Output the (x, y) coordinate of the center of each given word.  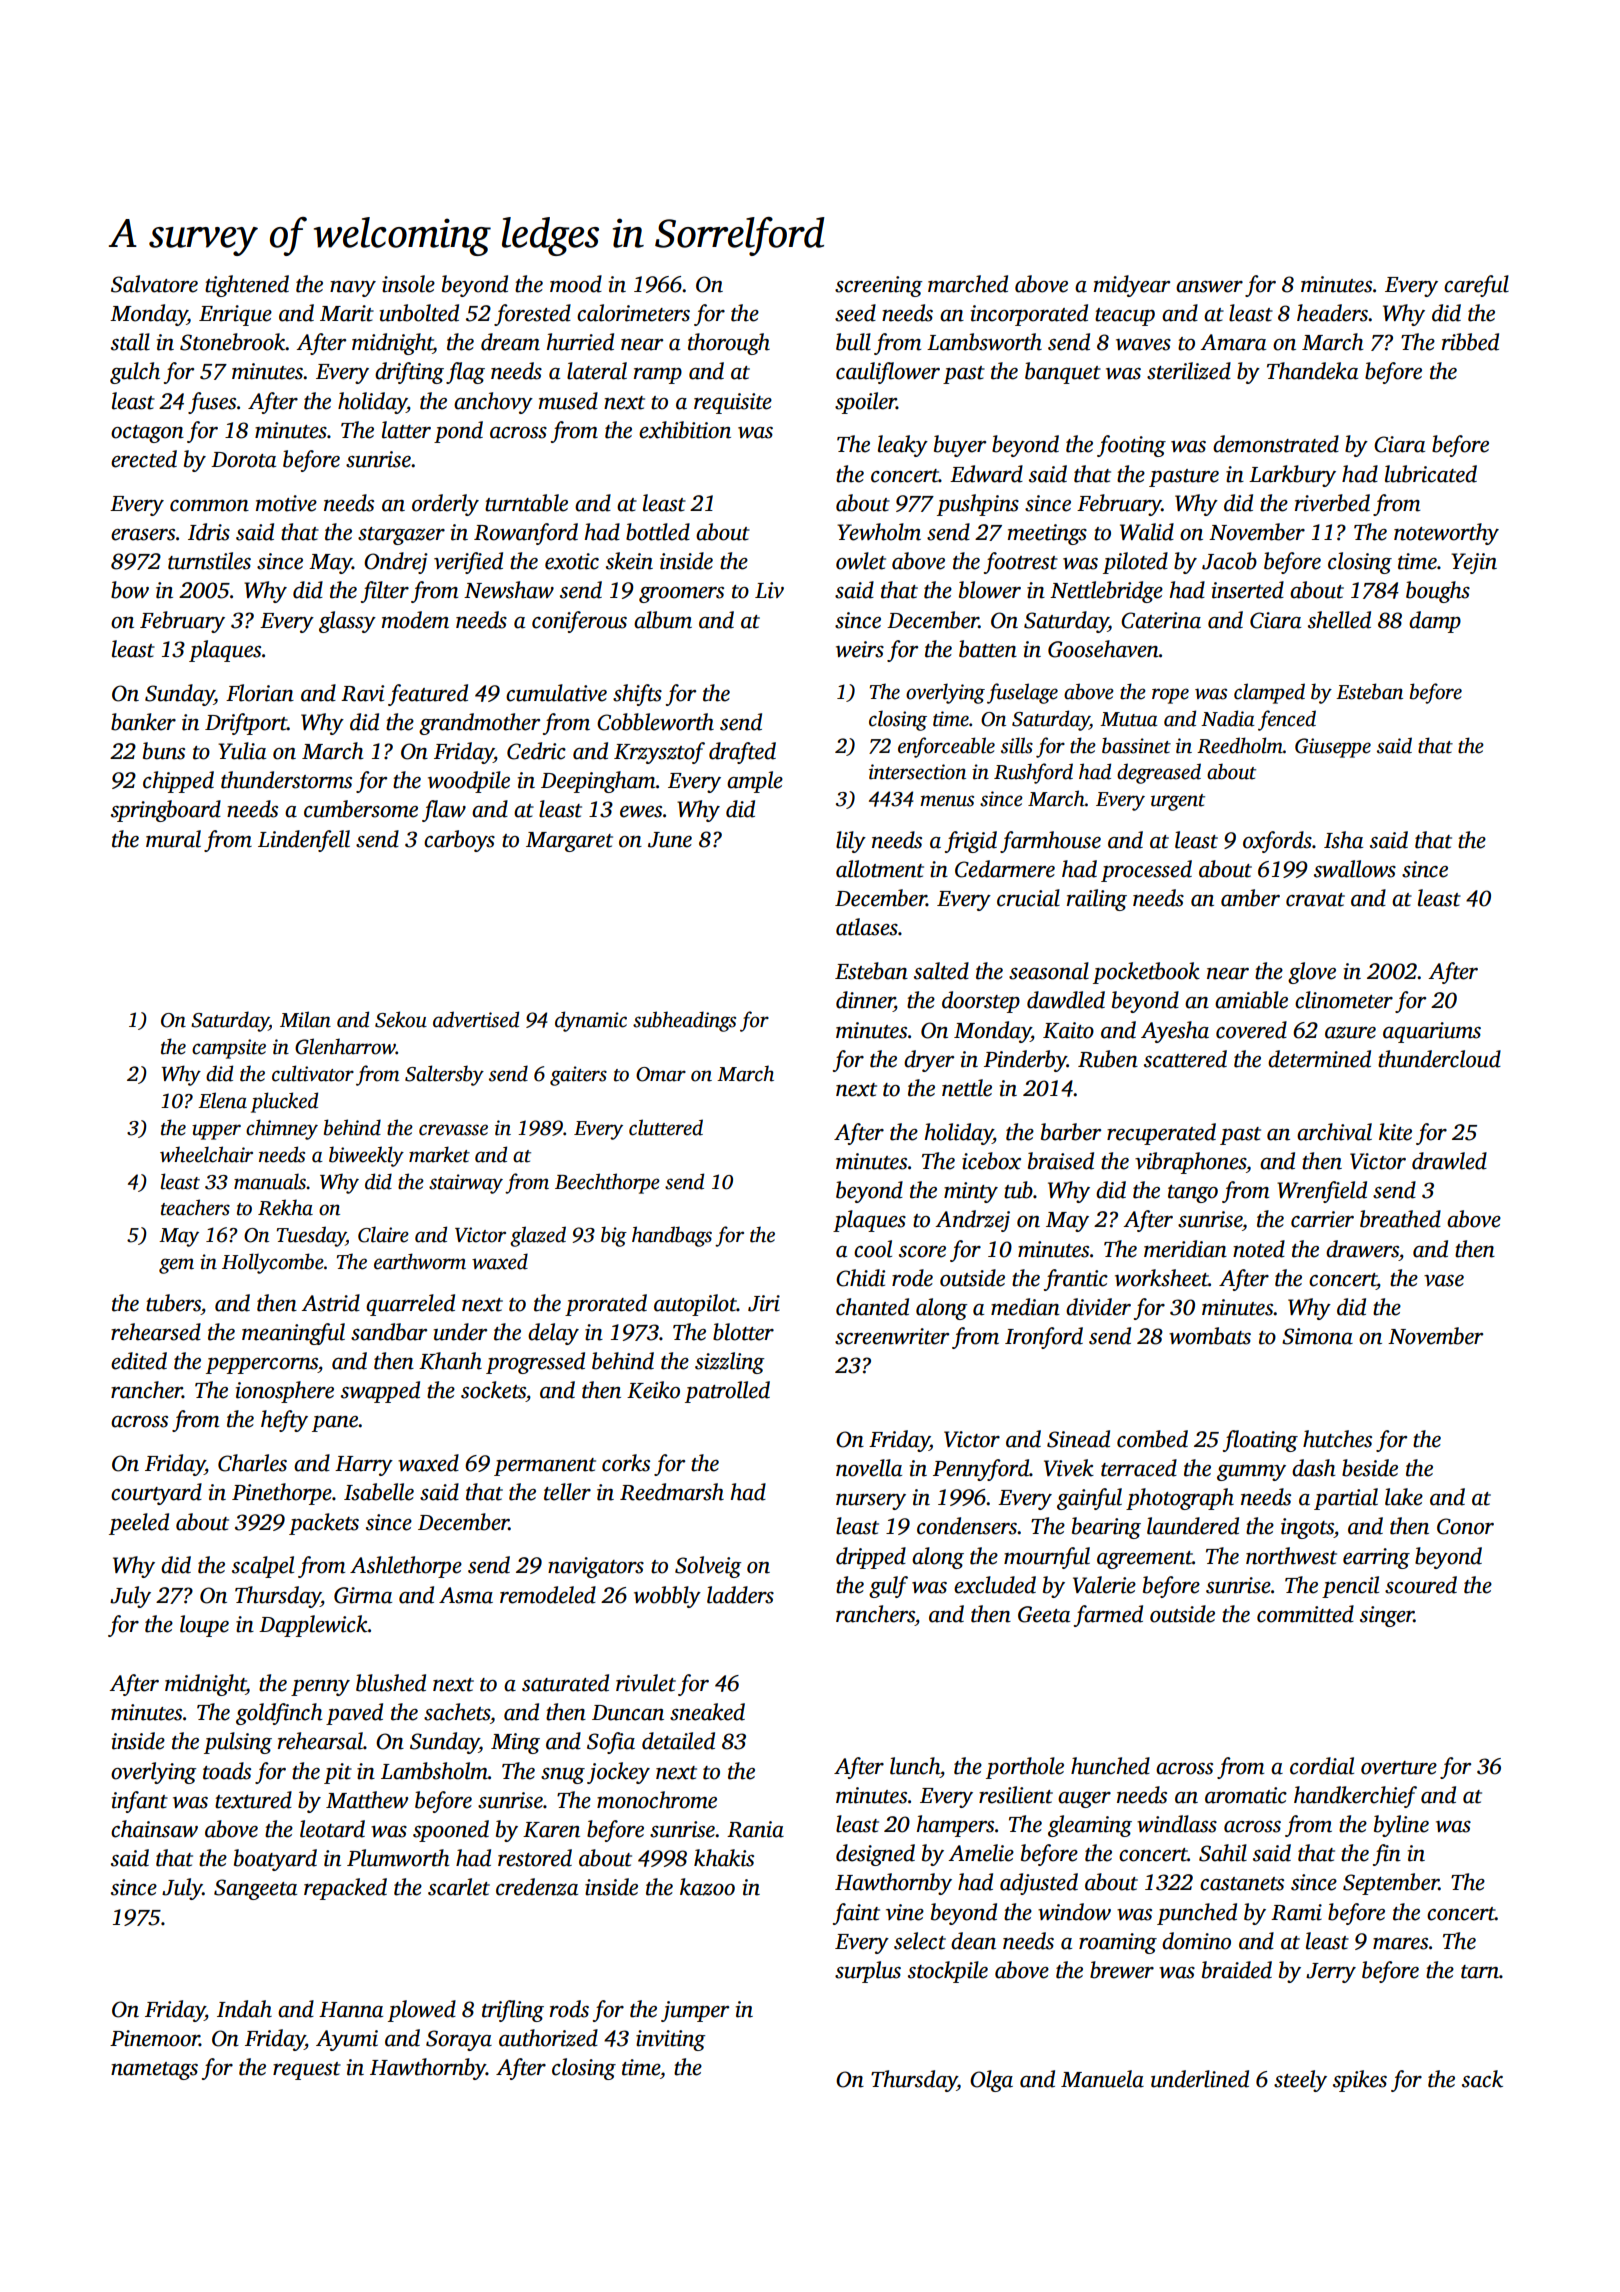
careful (1476, 286)
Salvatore (154, 284)
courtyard (156, 1494)
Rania (755, 1829)
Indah (244, 2009)
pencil (1350, 1587)
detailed (678, 1741)
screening (878, 286)
